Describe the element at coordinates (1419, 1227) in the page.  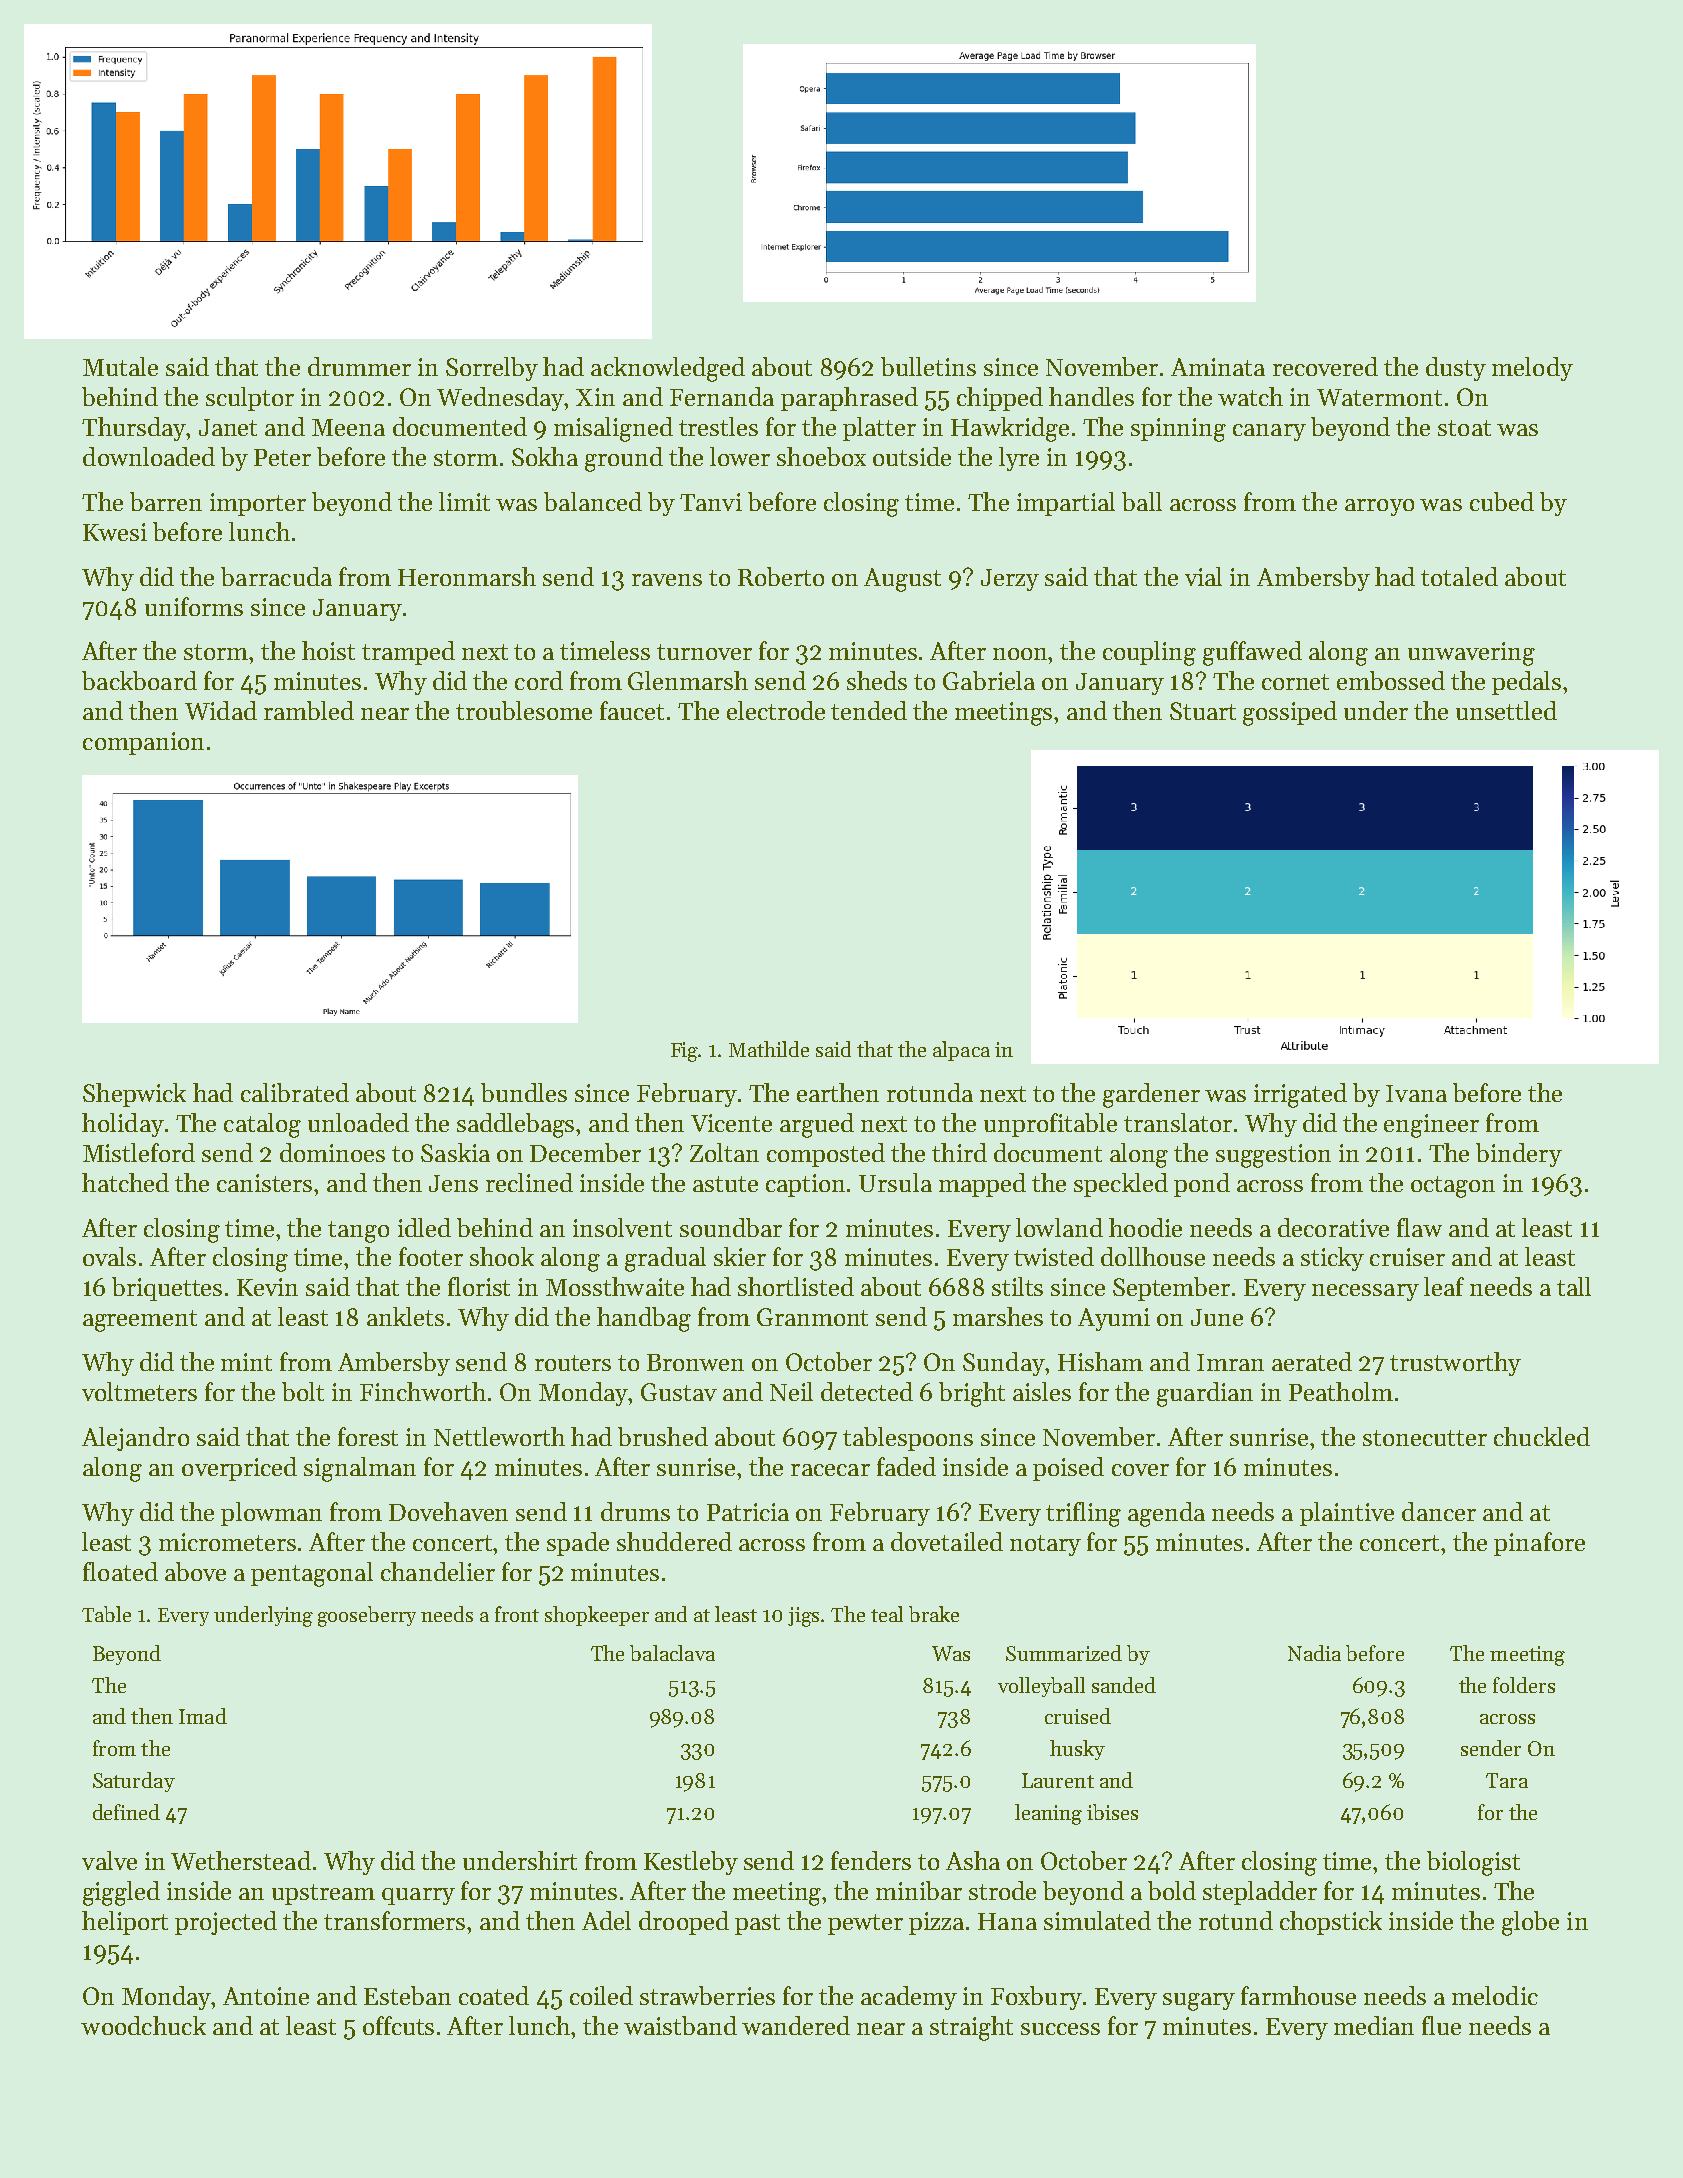
I see `flaw` at that location.
